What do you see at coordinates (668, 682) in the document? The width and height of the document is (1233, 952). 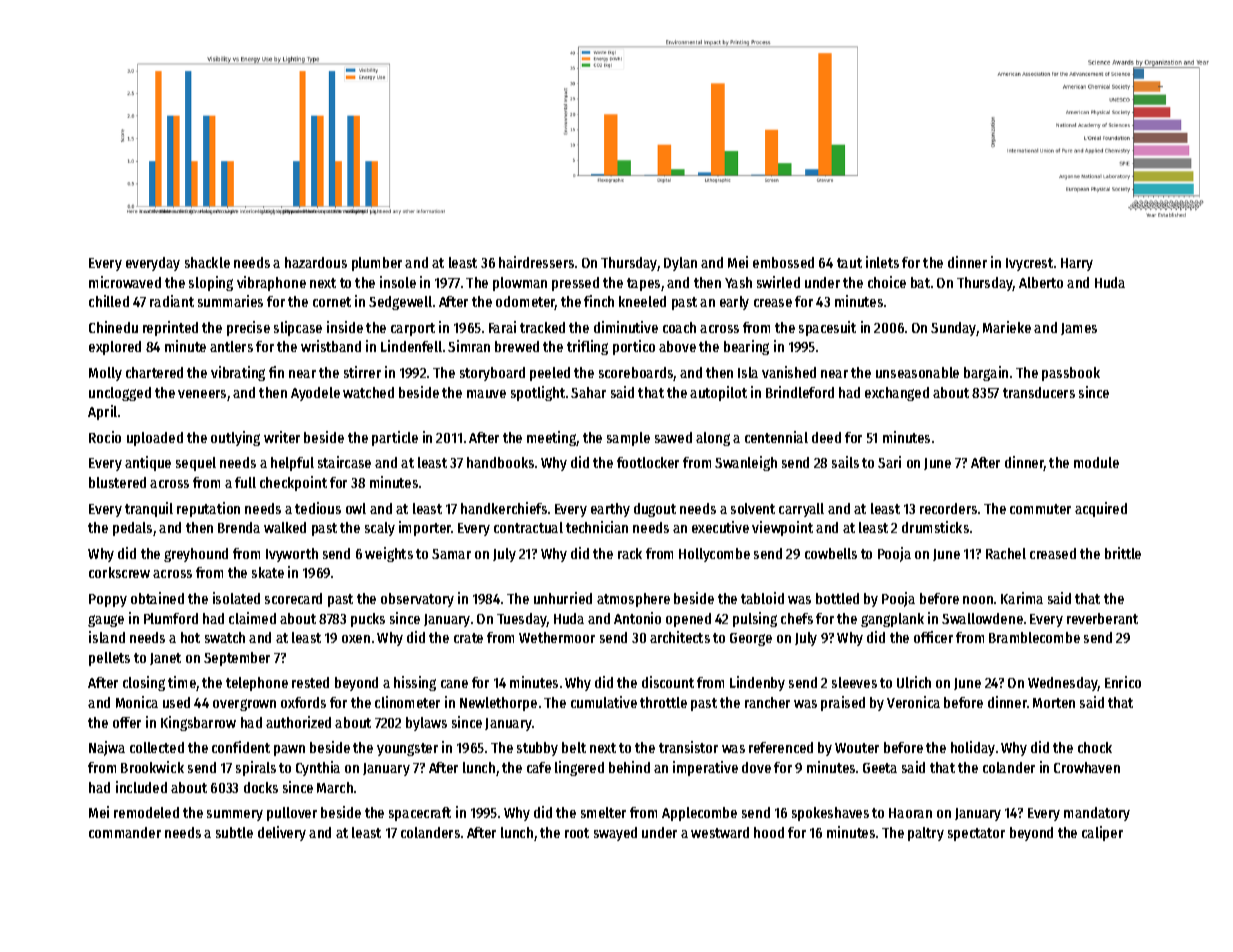 I see `discount` at bounding box center [668, 682].
